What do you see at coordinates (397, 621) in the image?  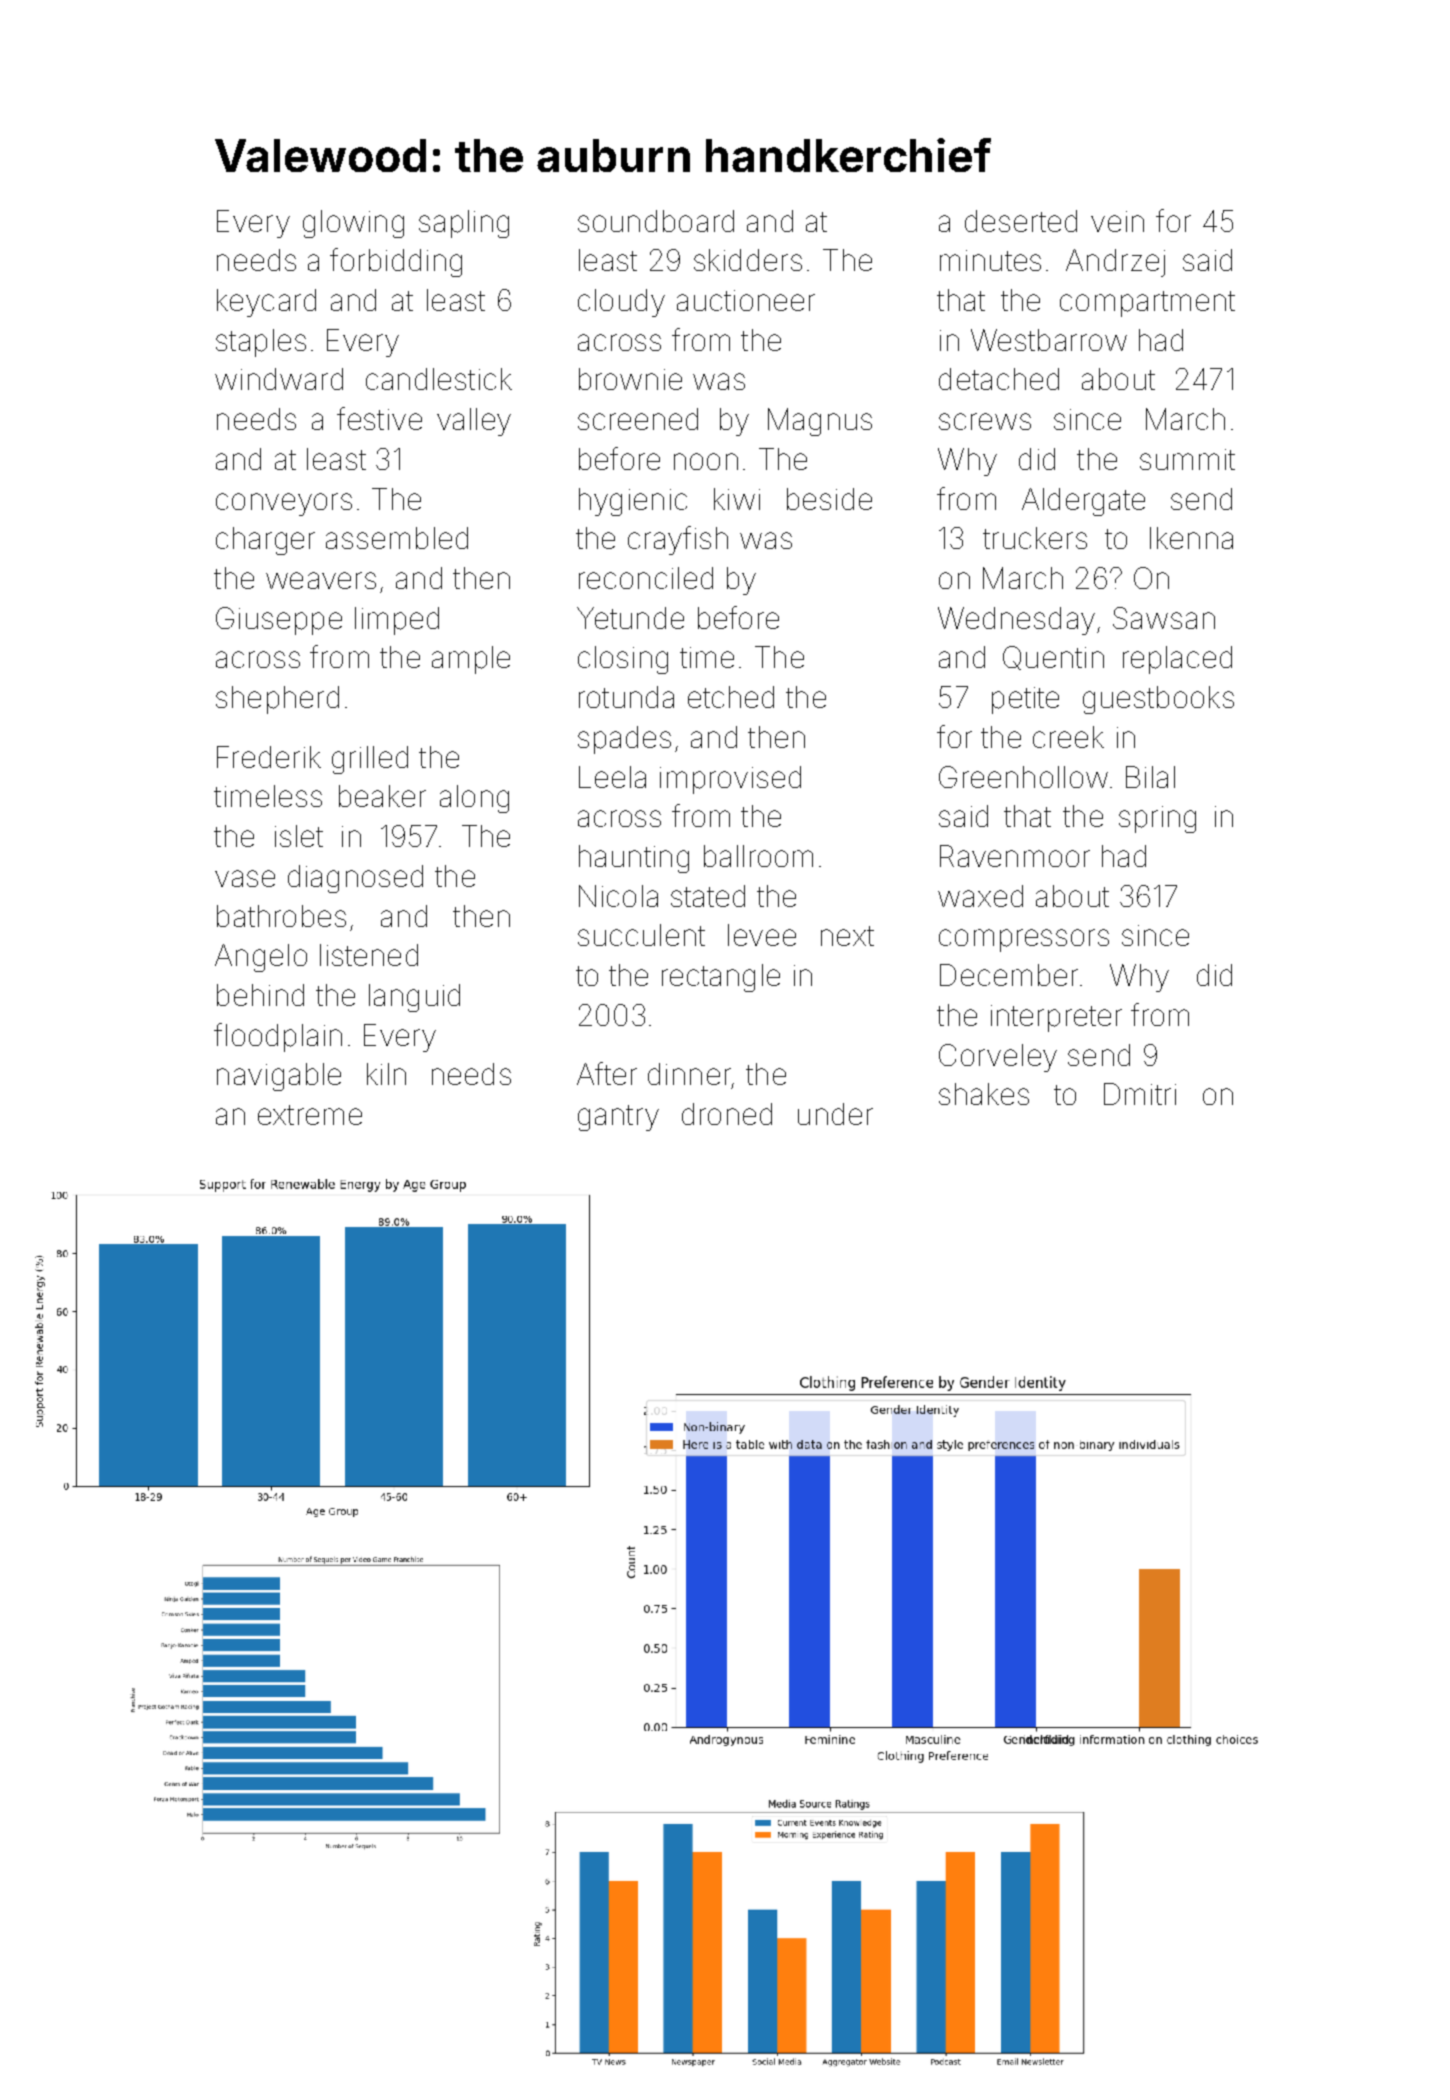 I see `limped` at bounding box center [397, 621].
